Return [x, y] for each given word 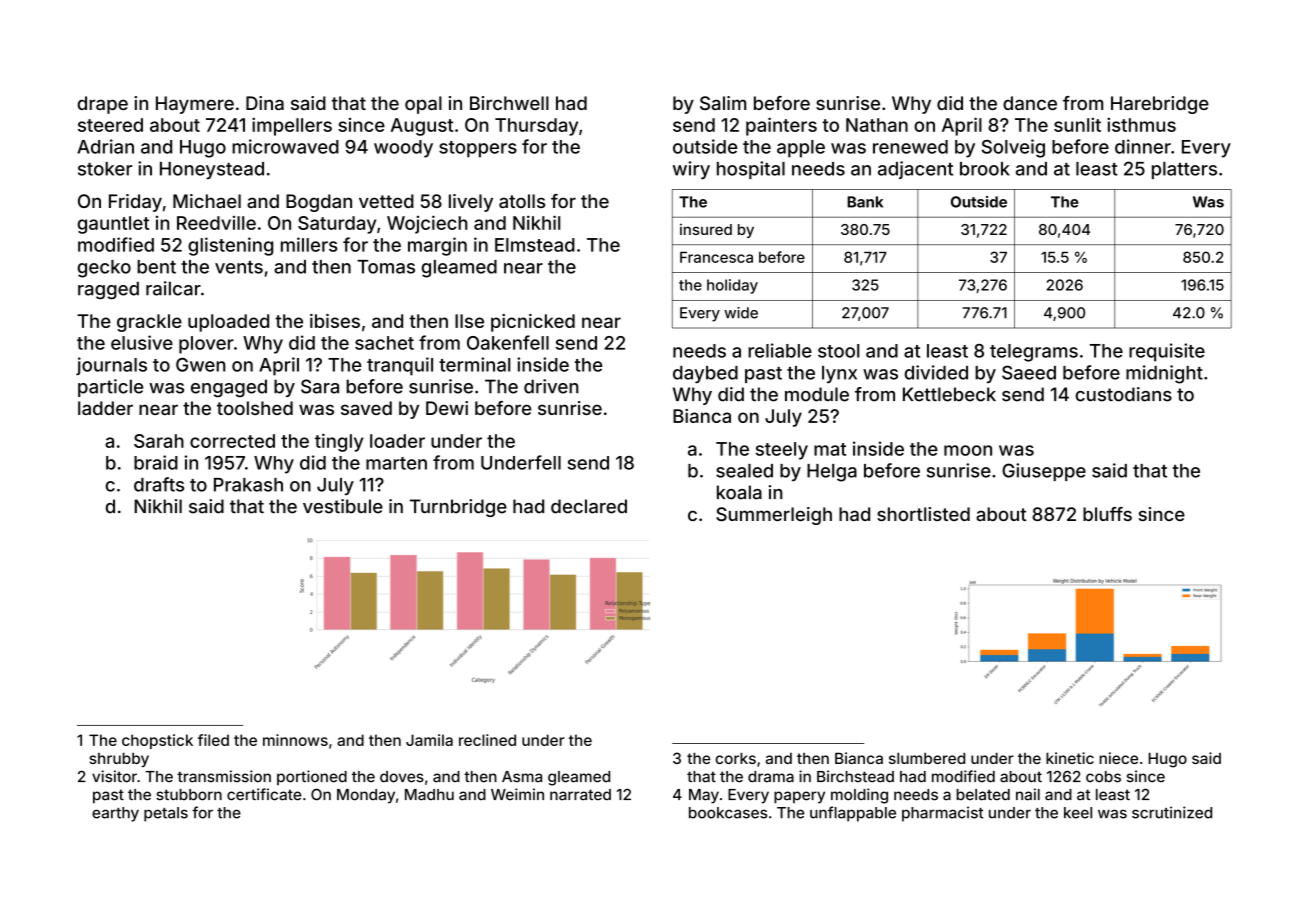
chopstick [157, 741]
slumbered [927, 758]
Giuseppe [1044, 472]
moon [968, 450]
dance [1030, 103]
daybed [705, 374]
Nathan [877, 125]
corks [735, 758]
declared [589, 506]
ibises [335, 321]
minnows [295, 740]
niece [1118, 758]
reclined [487, 740]
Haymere [195, 105]
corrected [232, 441]
